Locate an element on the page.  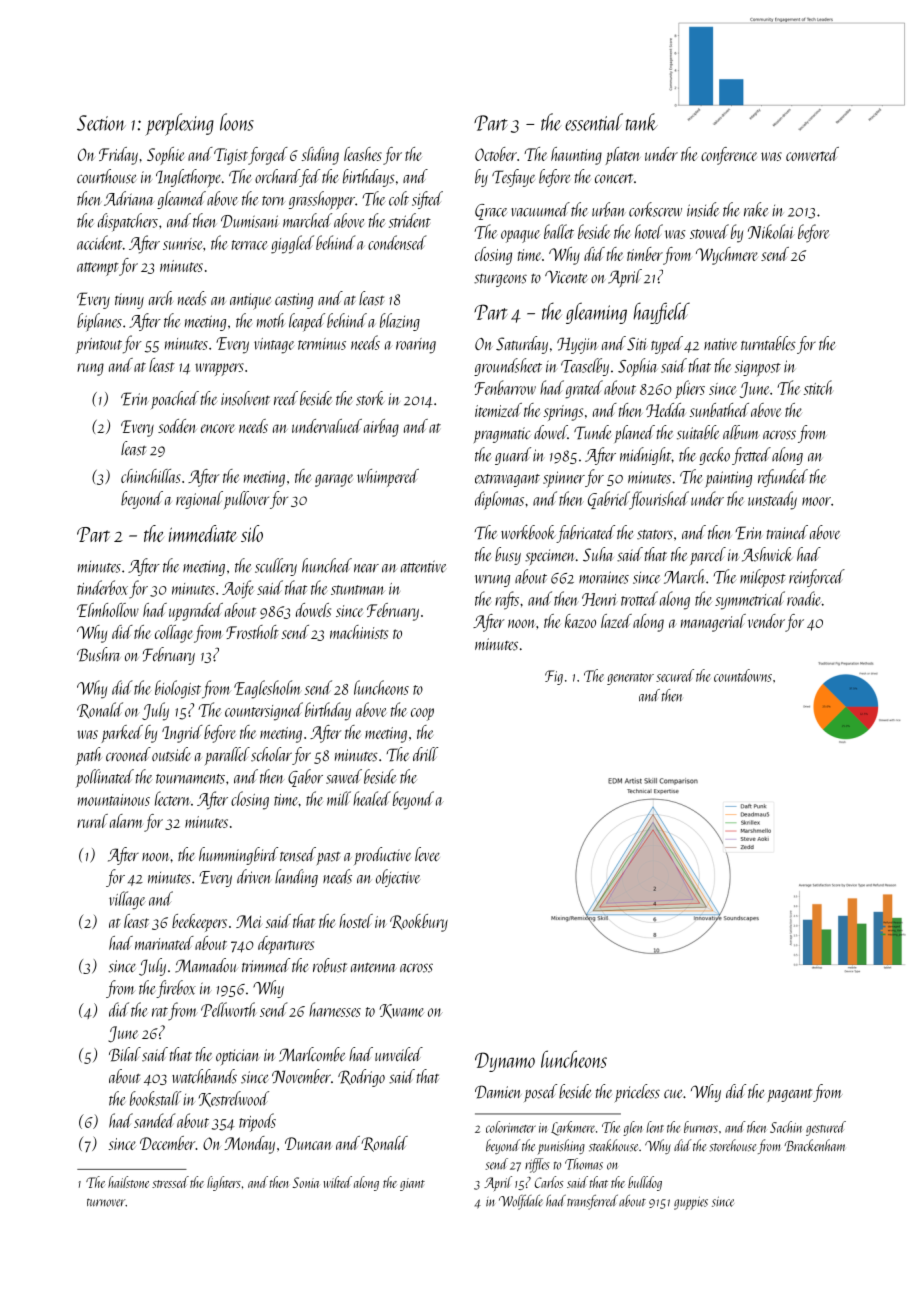
Aoife is located at coordinates (238, 589).
